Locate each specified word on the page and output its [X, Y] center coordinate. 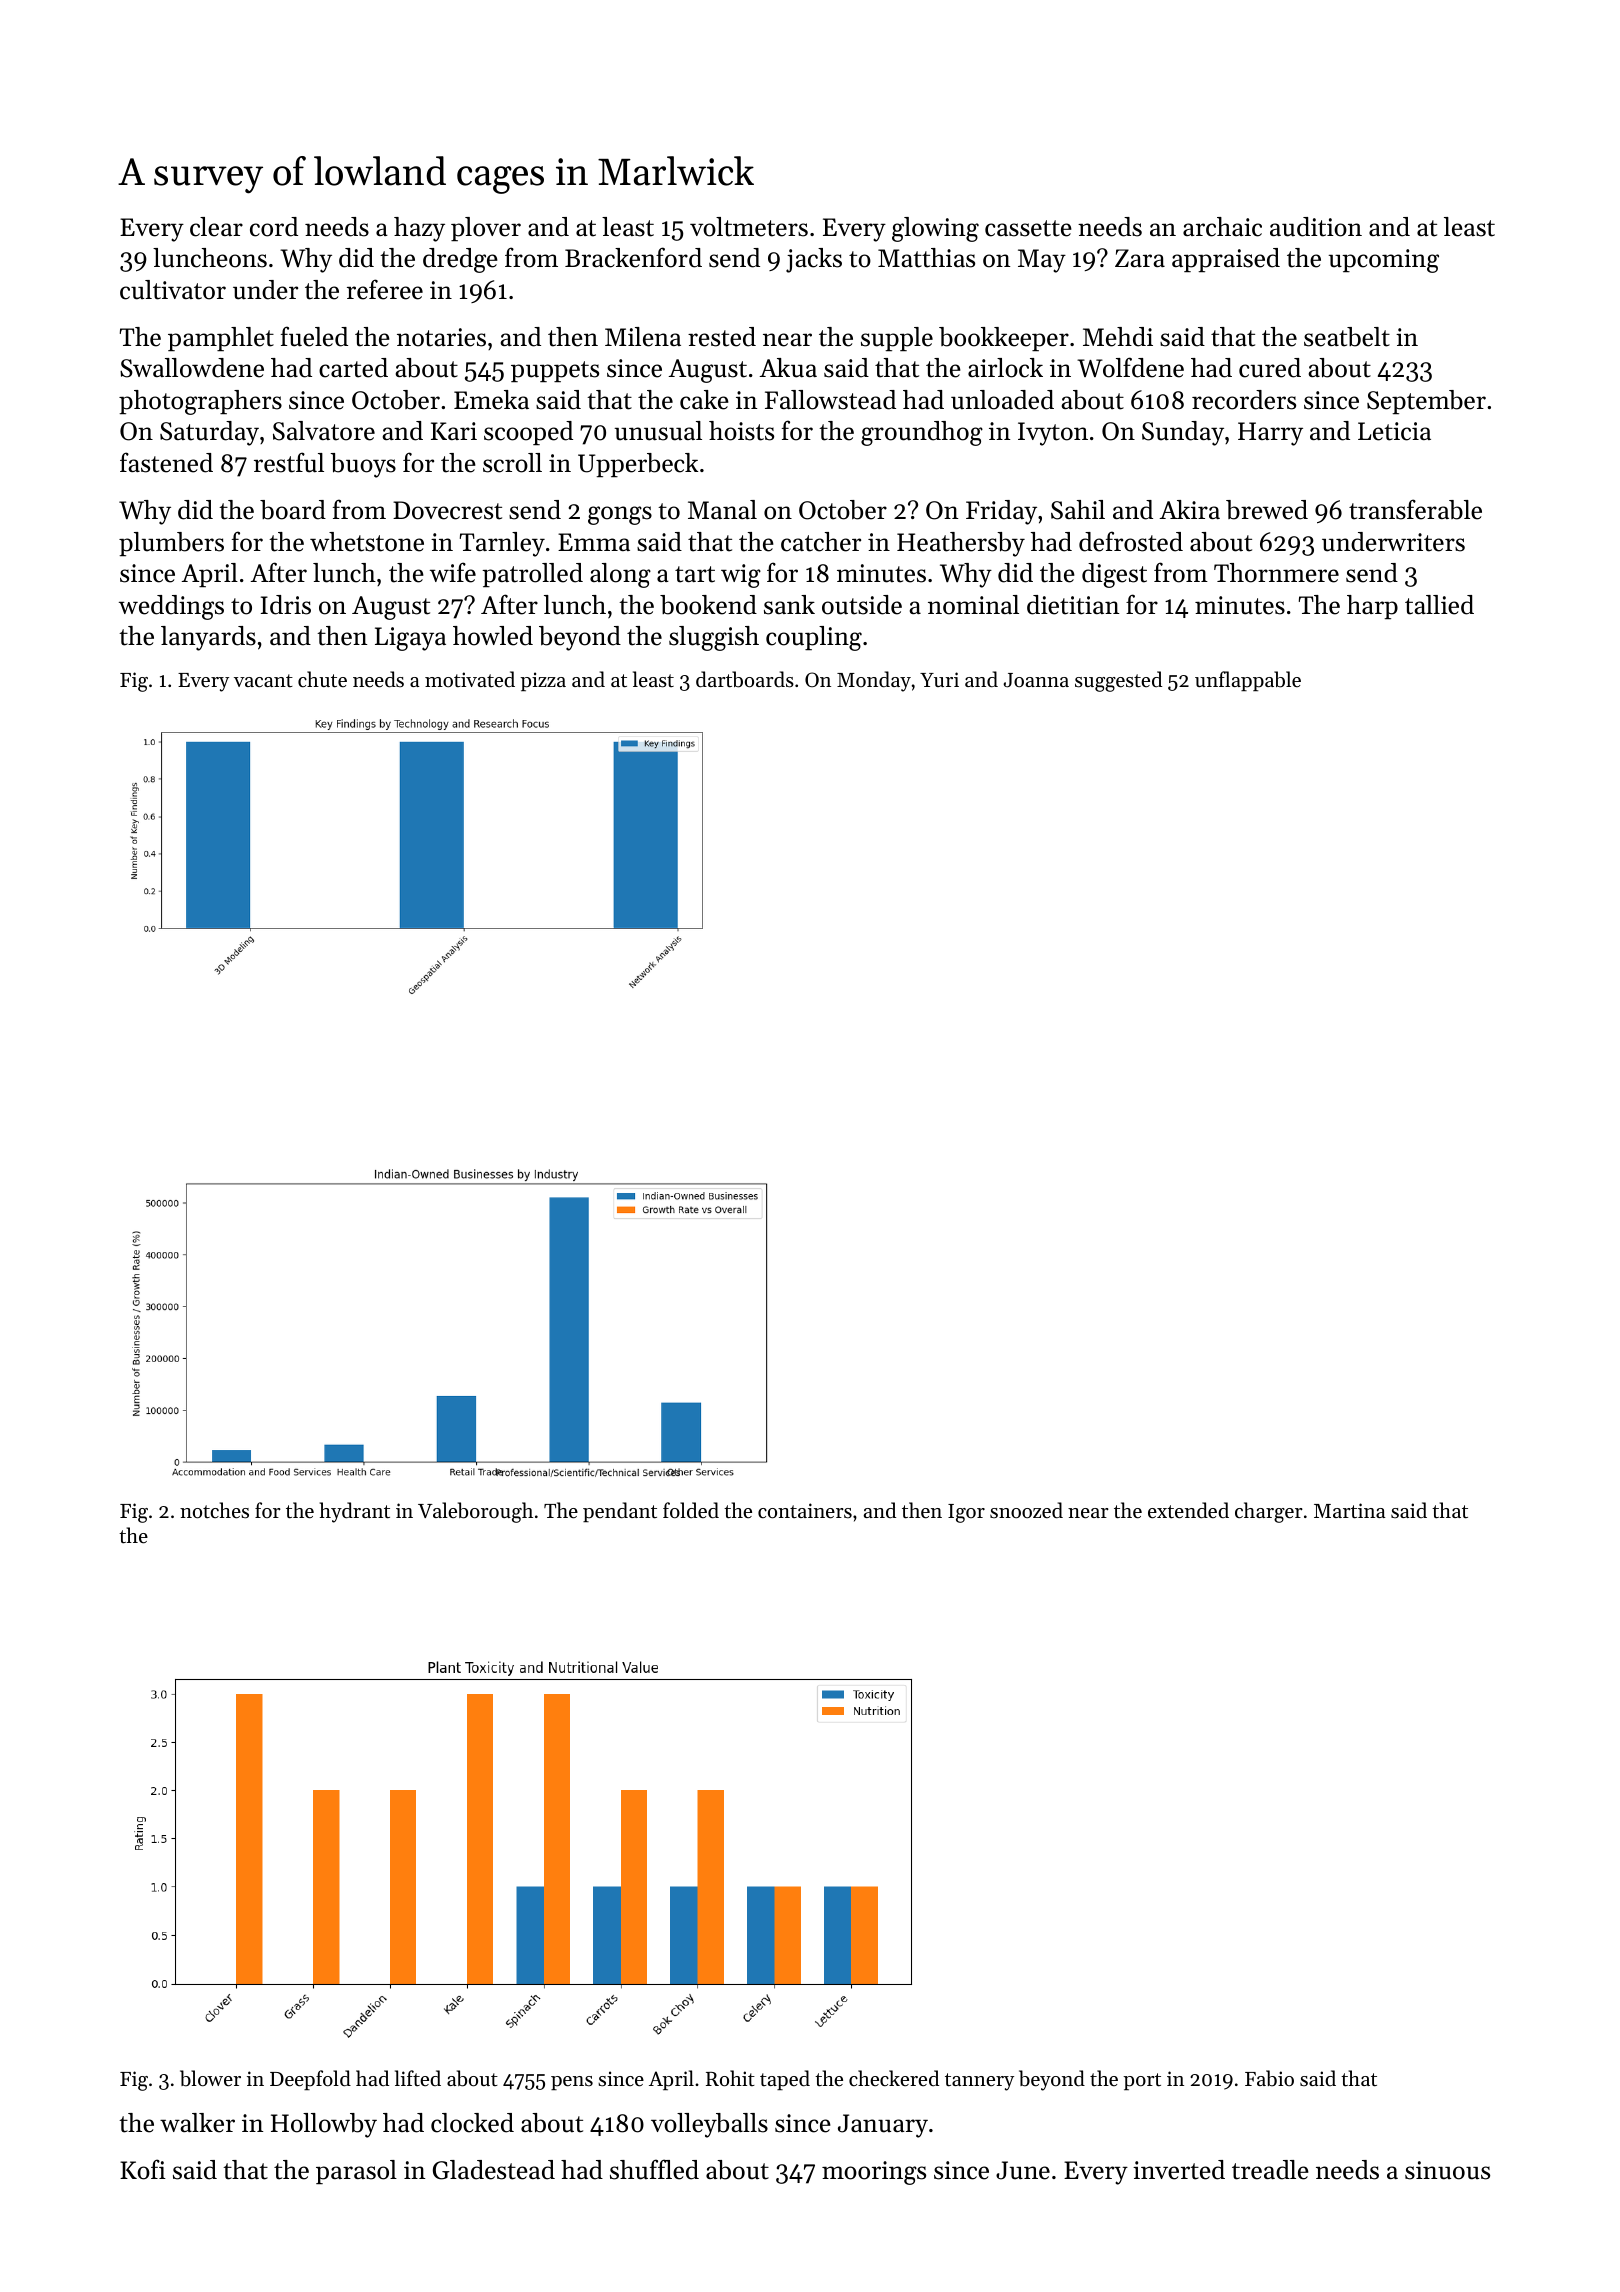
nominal [973, 605]
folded [691, 1510]
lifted [418, 2078]
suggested [1118, 681]
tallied [1439, 605]
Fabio [1269, 2078]
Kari [454, 431]
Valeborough [475, 1512]
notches [214, 1510]
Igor [966, 1513]
